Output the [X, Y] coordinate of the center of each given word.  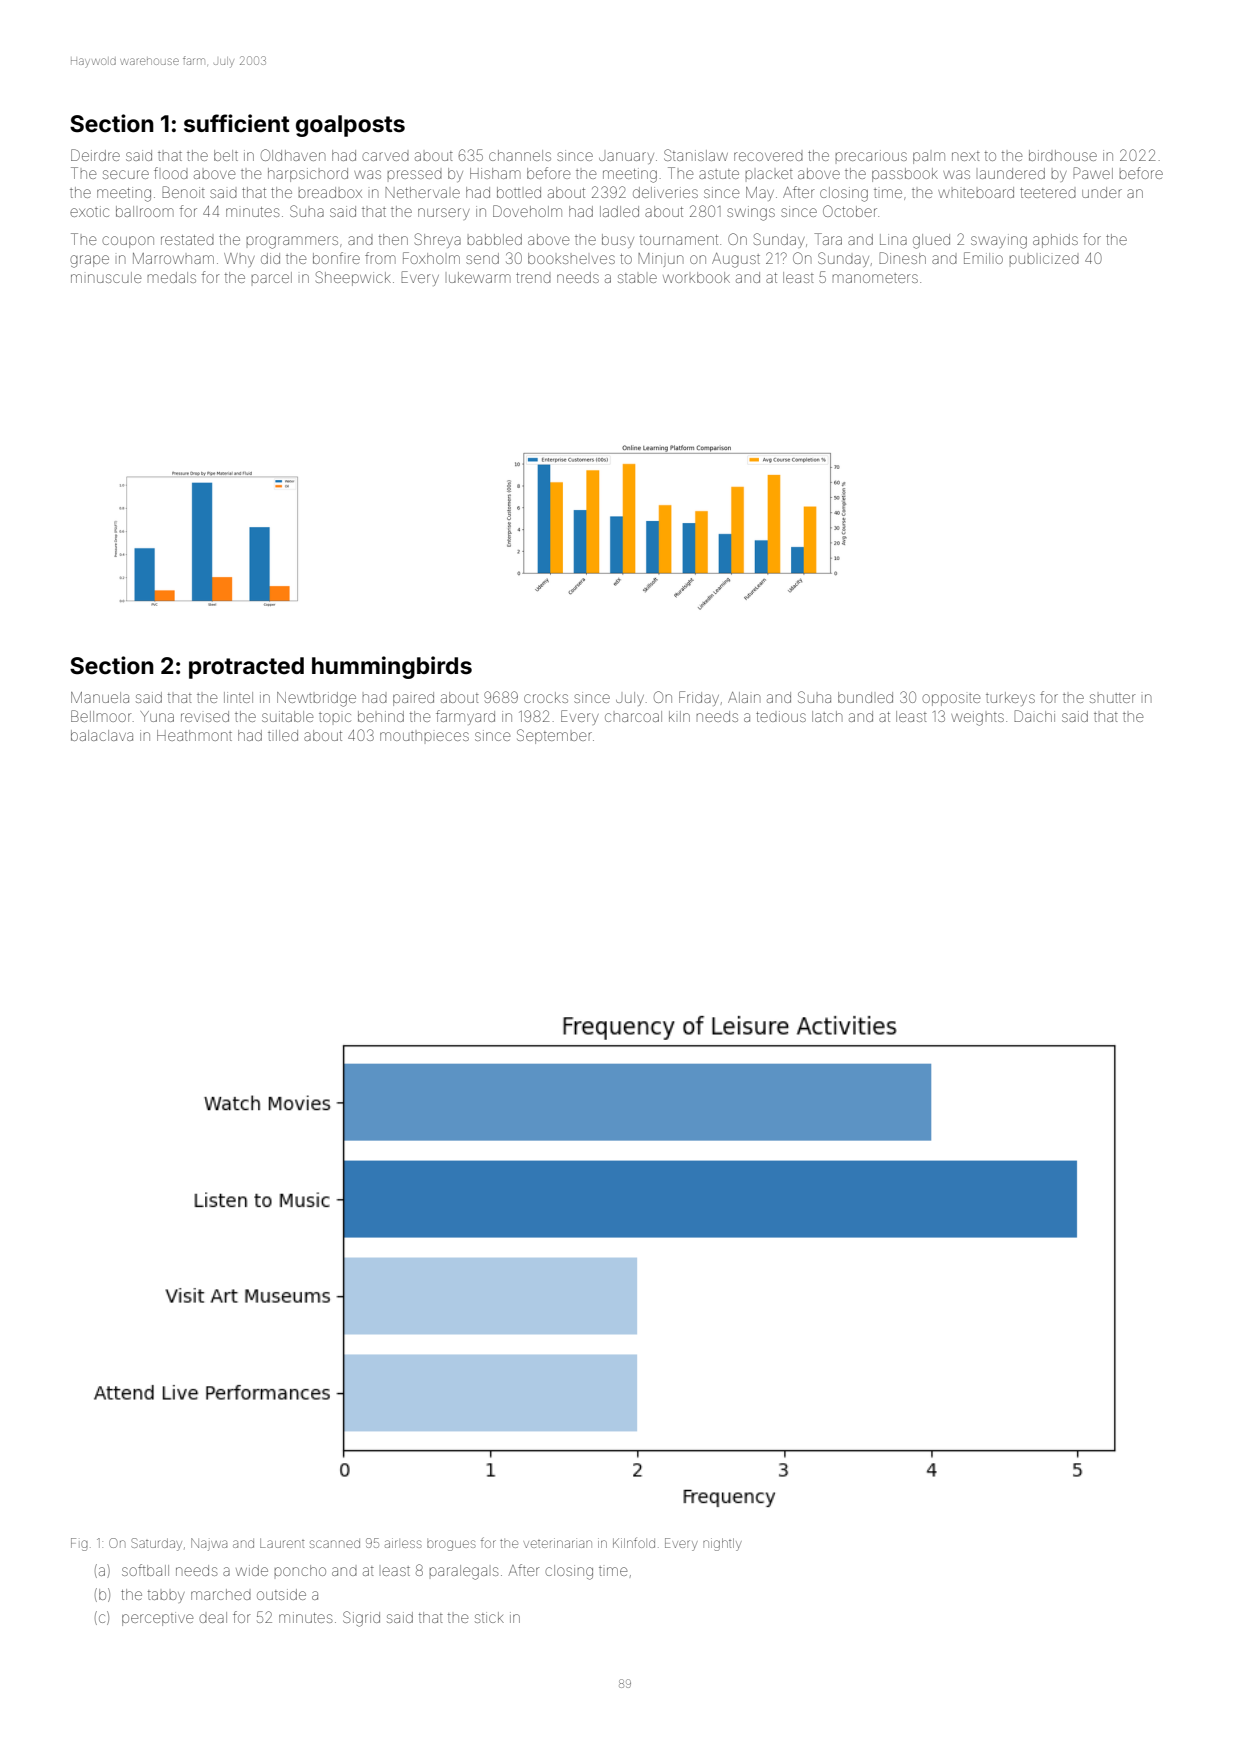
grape [89, 261]
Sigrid [361, 1619]
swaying [999, 241]
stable [637, 278]
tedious [781, 716]
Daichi [1034, 716]
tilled [283, 735]
